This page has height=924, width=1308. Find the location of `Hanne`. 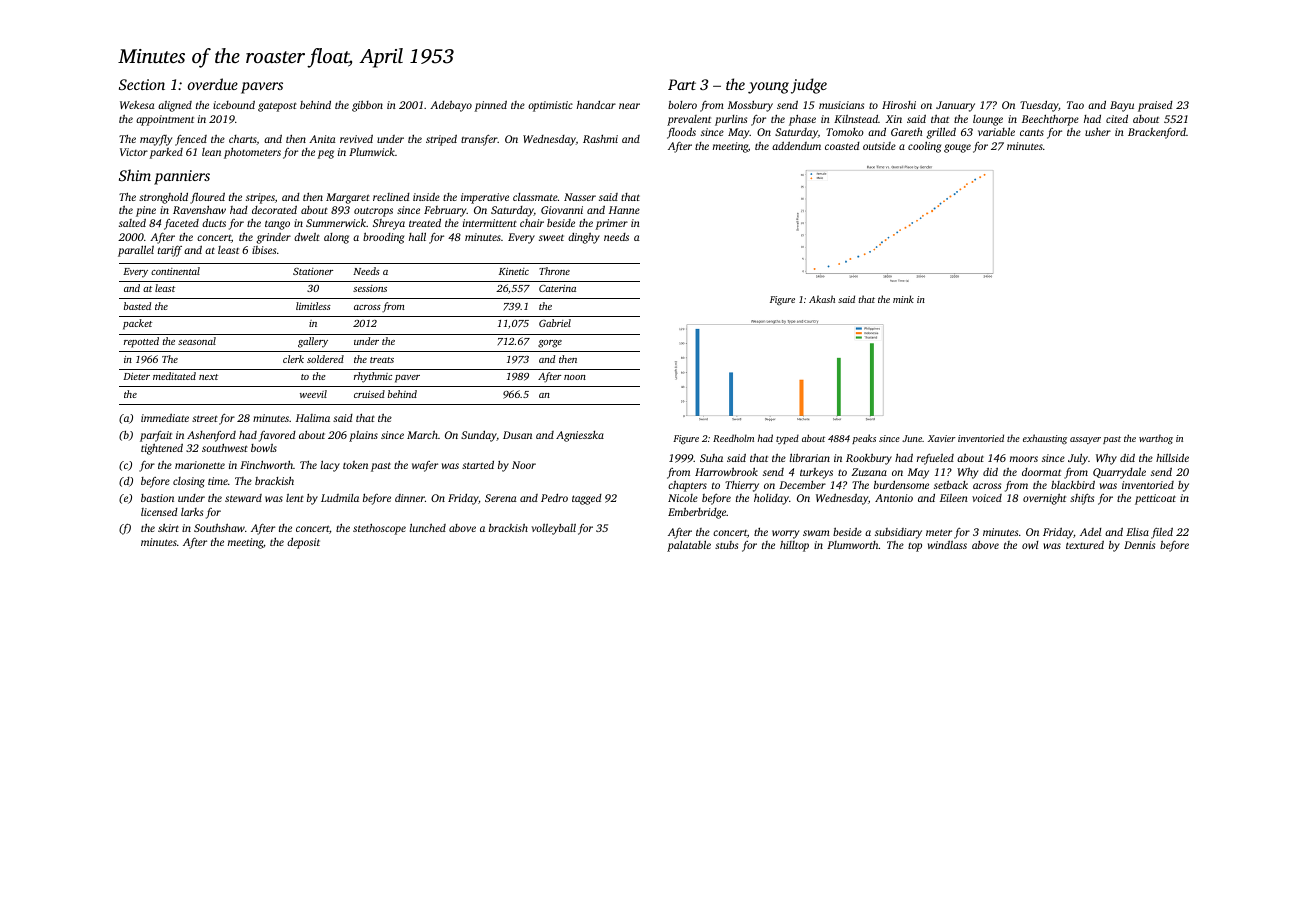

Hanne is located at coordinates (624, 210).
